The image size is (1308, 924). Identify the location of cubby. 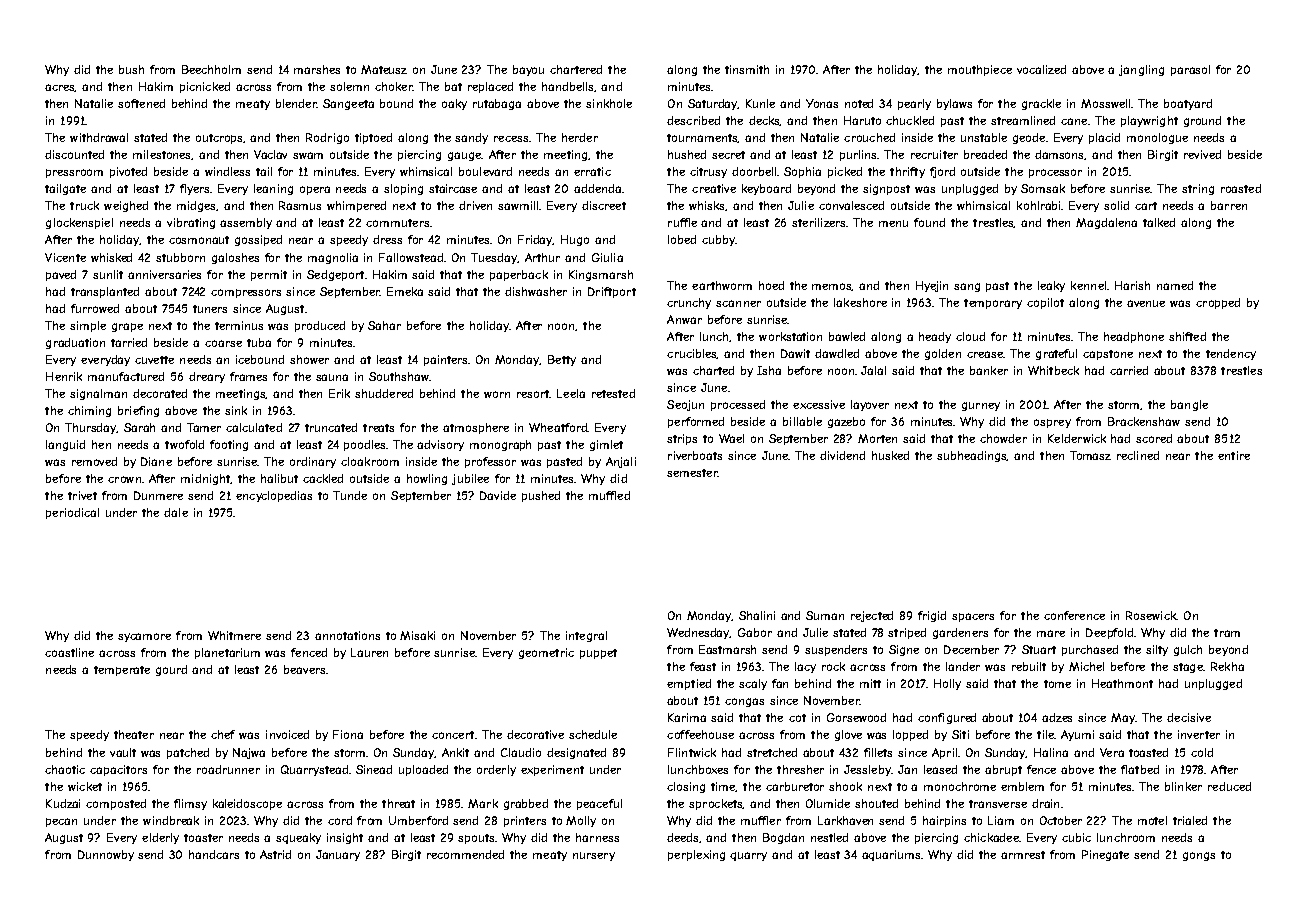
(718, 240).
